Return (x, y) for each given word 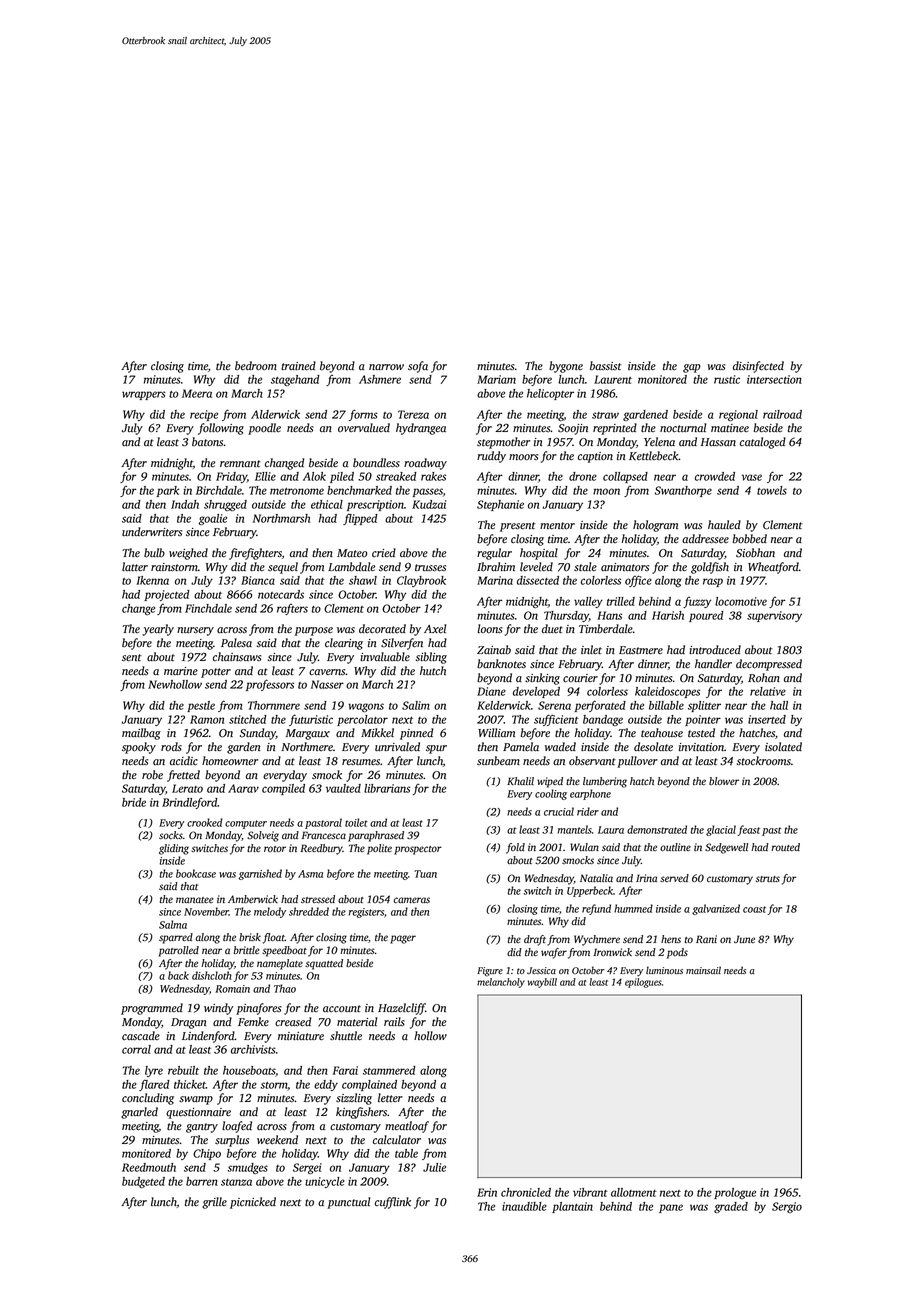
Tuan (425, 874)
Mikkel (377, 733)
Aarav (243, 788)
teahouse (662, 733)
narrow (386, 367)
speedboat (284, 951)
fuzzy (697, 602)
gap (692, 368)
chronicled (526, 1192)
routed (785, 847)
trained (298, 366)
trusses (430, 568)
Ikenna (152, 580)
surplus (232, 1141)
